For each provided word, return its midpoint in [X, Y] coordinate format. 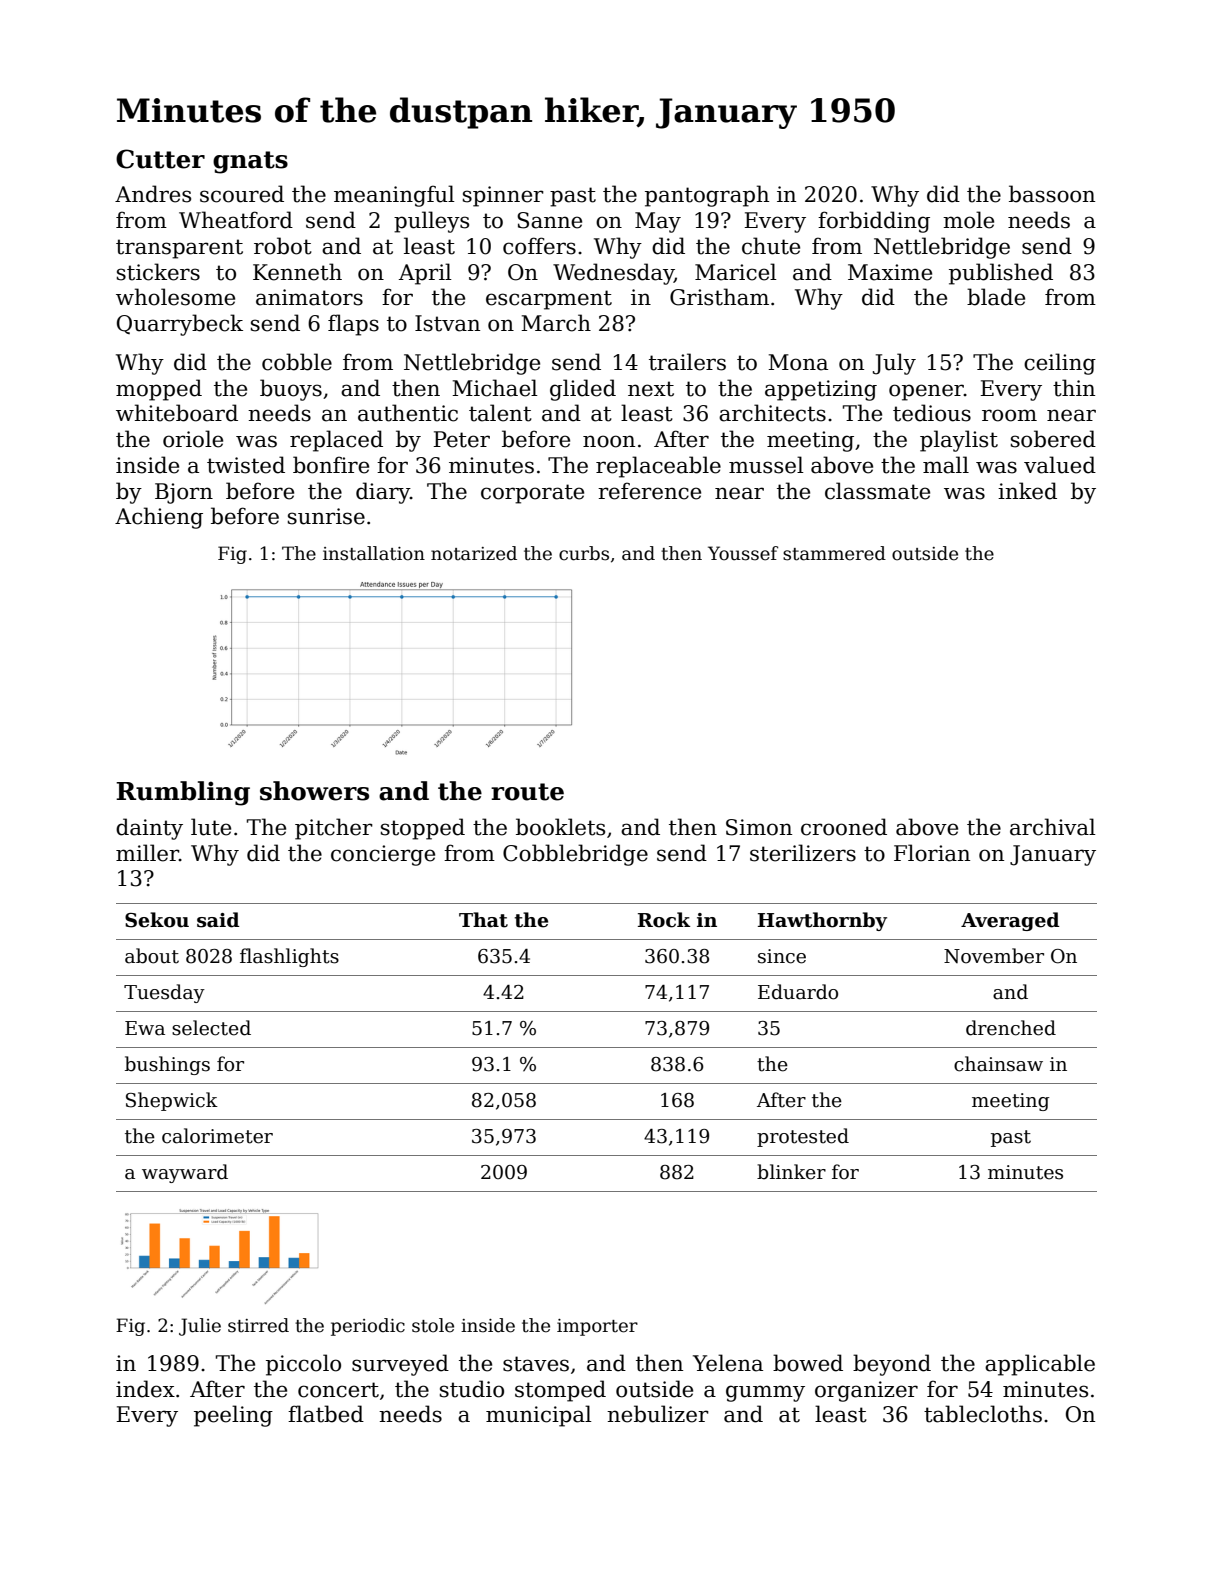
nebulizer [658, 1414]
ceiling [1060, 364]
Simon [759, 827]
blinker [791, 1172]
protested [803, 1137]
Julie [200, 1327]
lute [211, 827]
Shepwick [172, 1101]
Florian [932, 853]
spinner [503, 196]
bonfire [331, 465]
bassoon [1052, 194]
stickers [158, 272]
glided [583, 390]
